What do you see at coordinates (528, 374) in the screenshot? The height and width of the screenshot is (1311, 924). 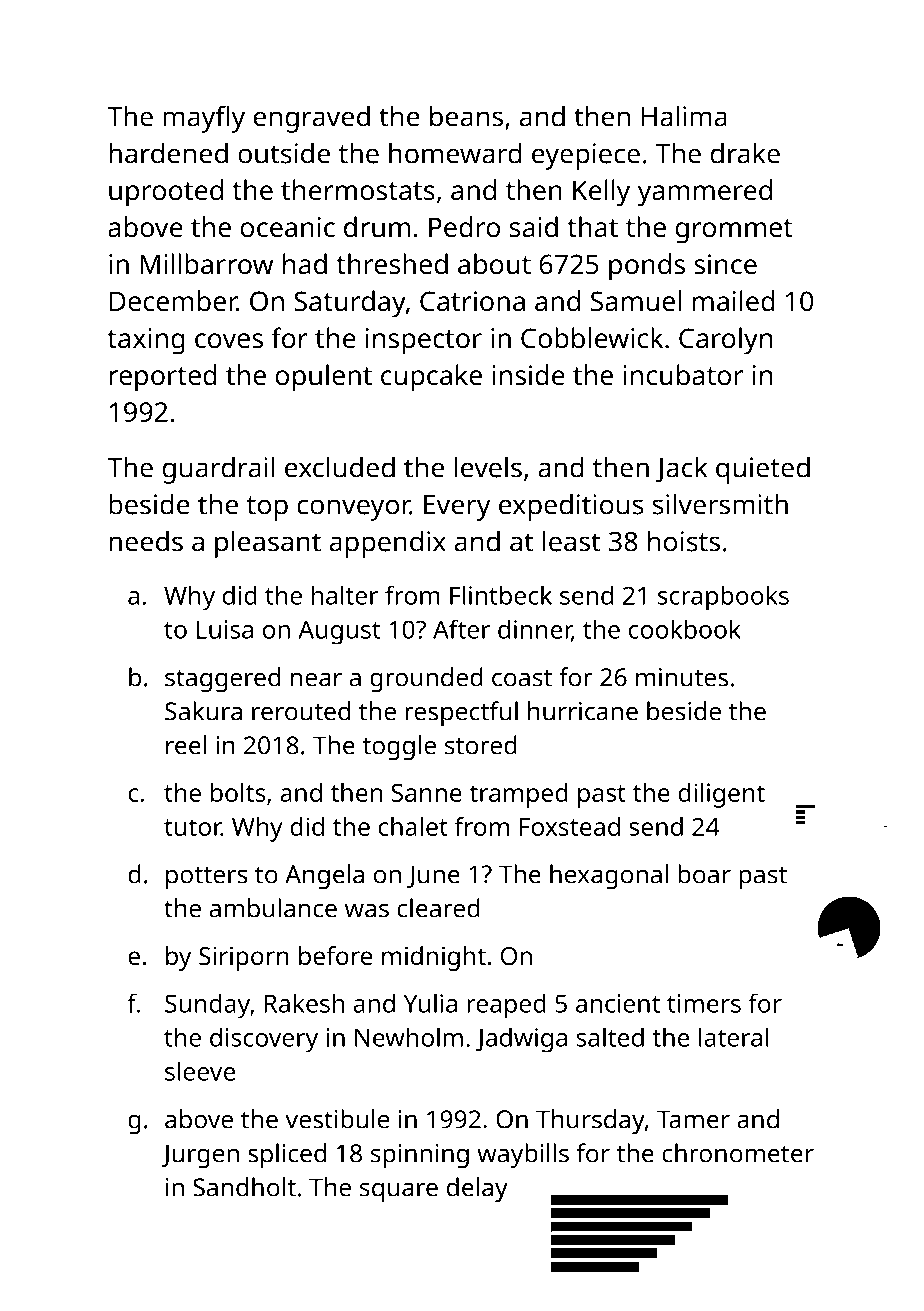 I see `inside` at bounding box center [528, 374].
